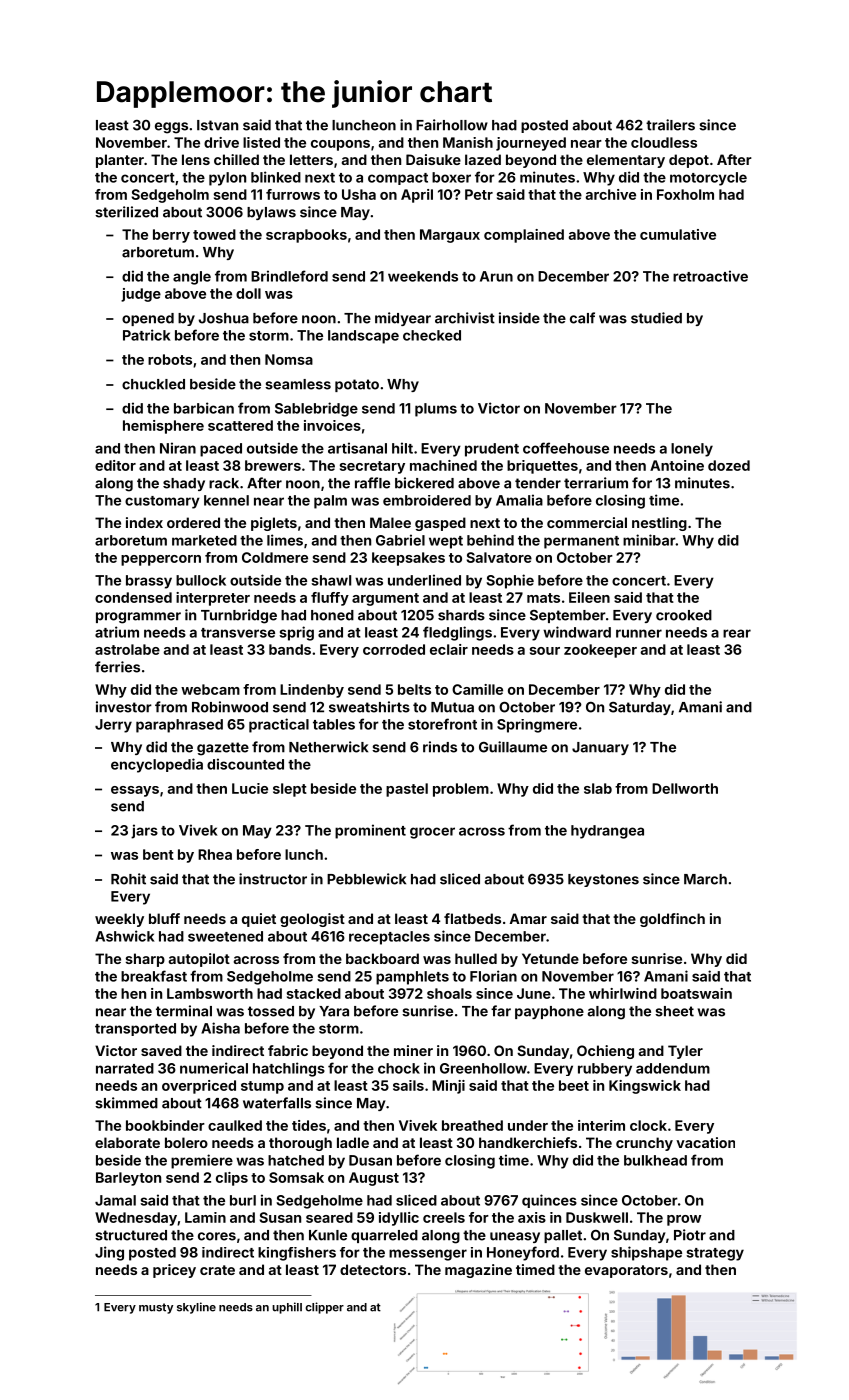 This screenshot has height=1400, width=849. I want to click on Jamal, so click(115, 1200).
